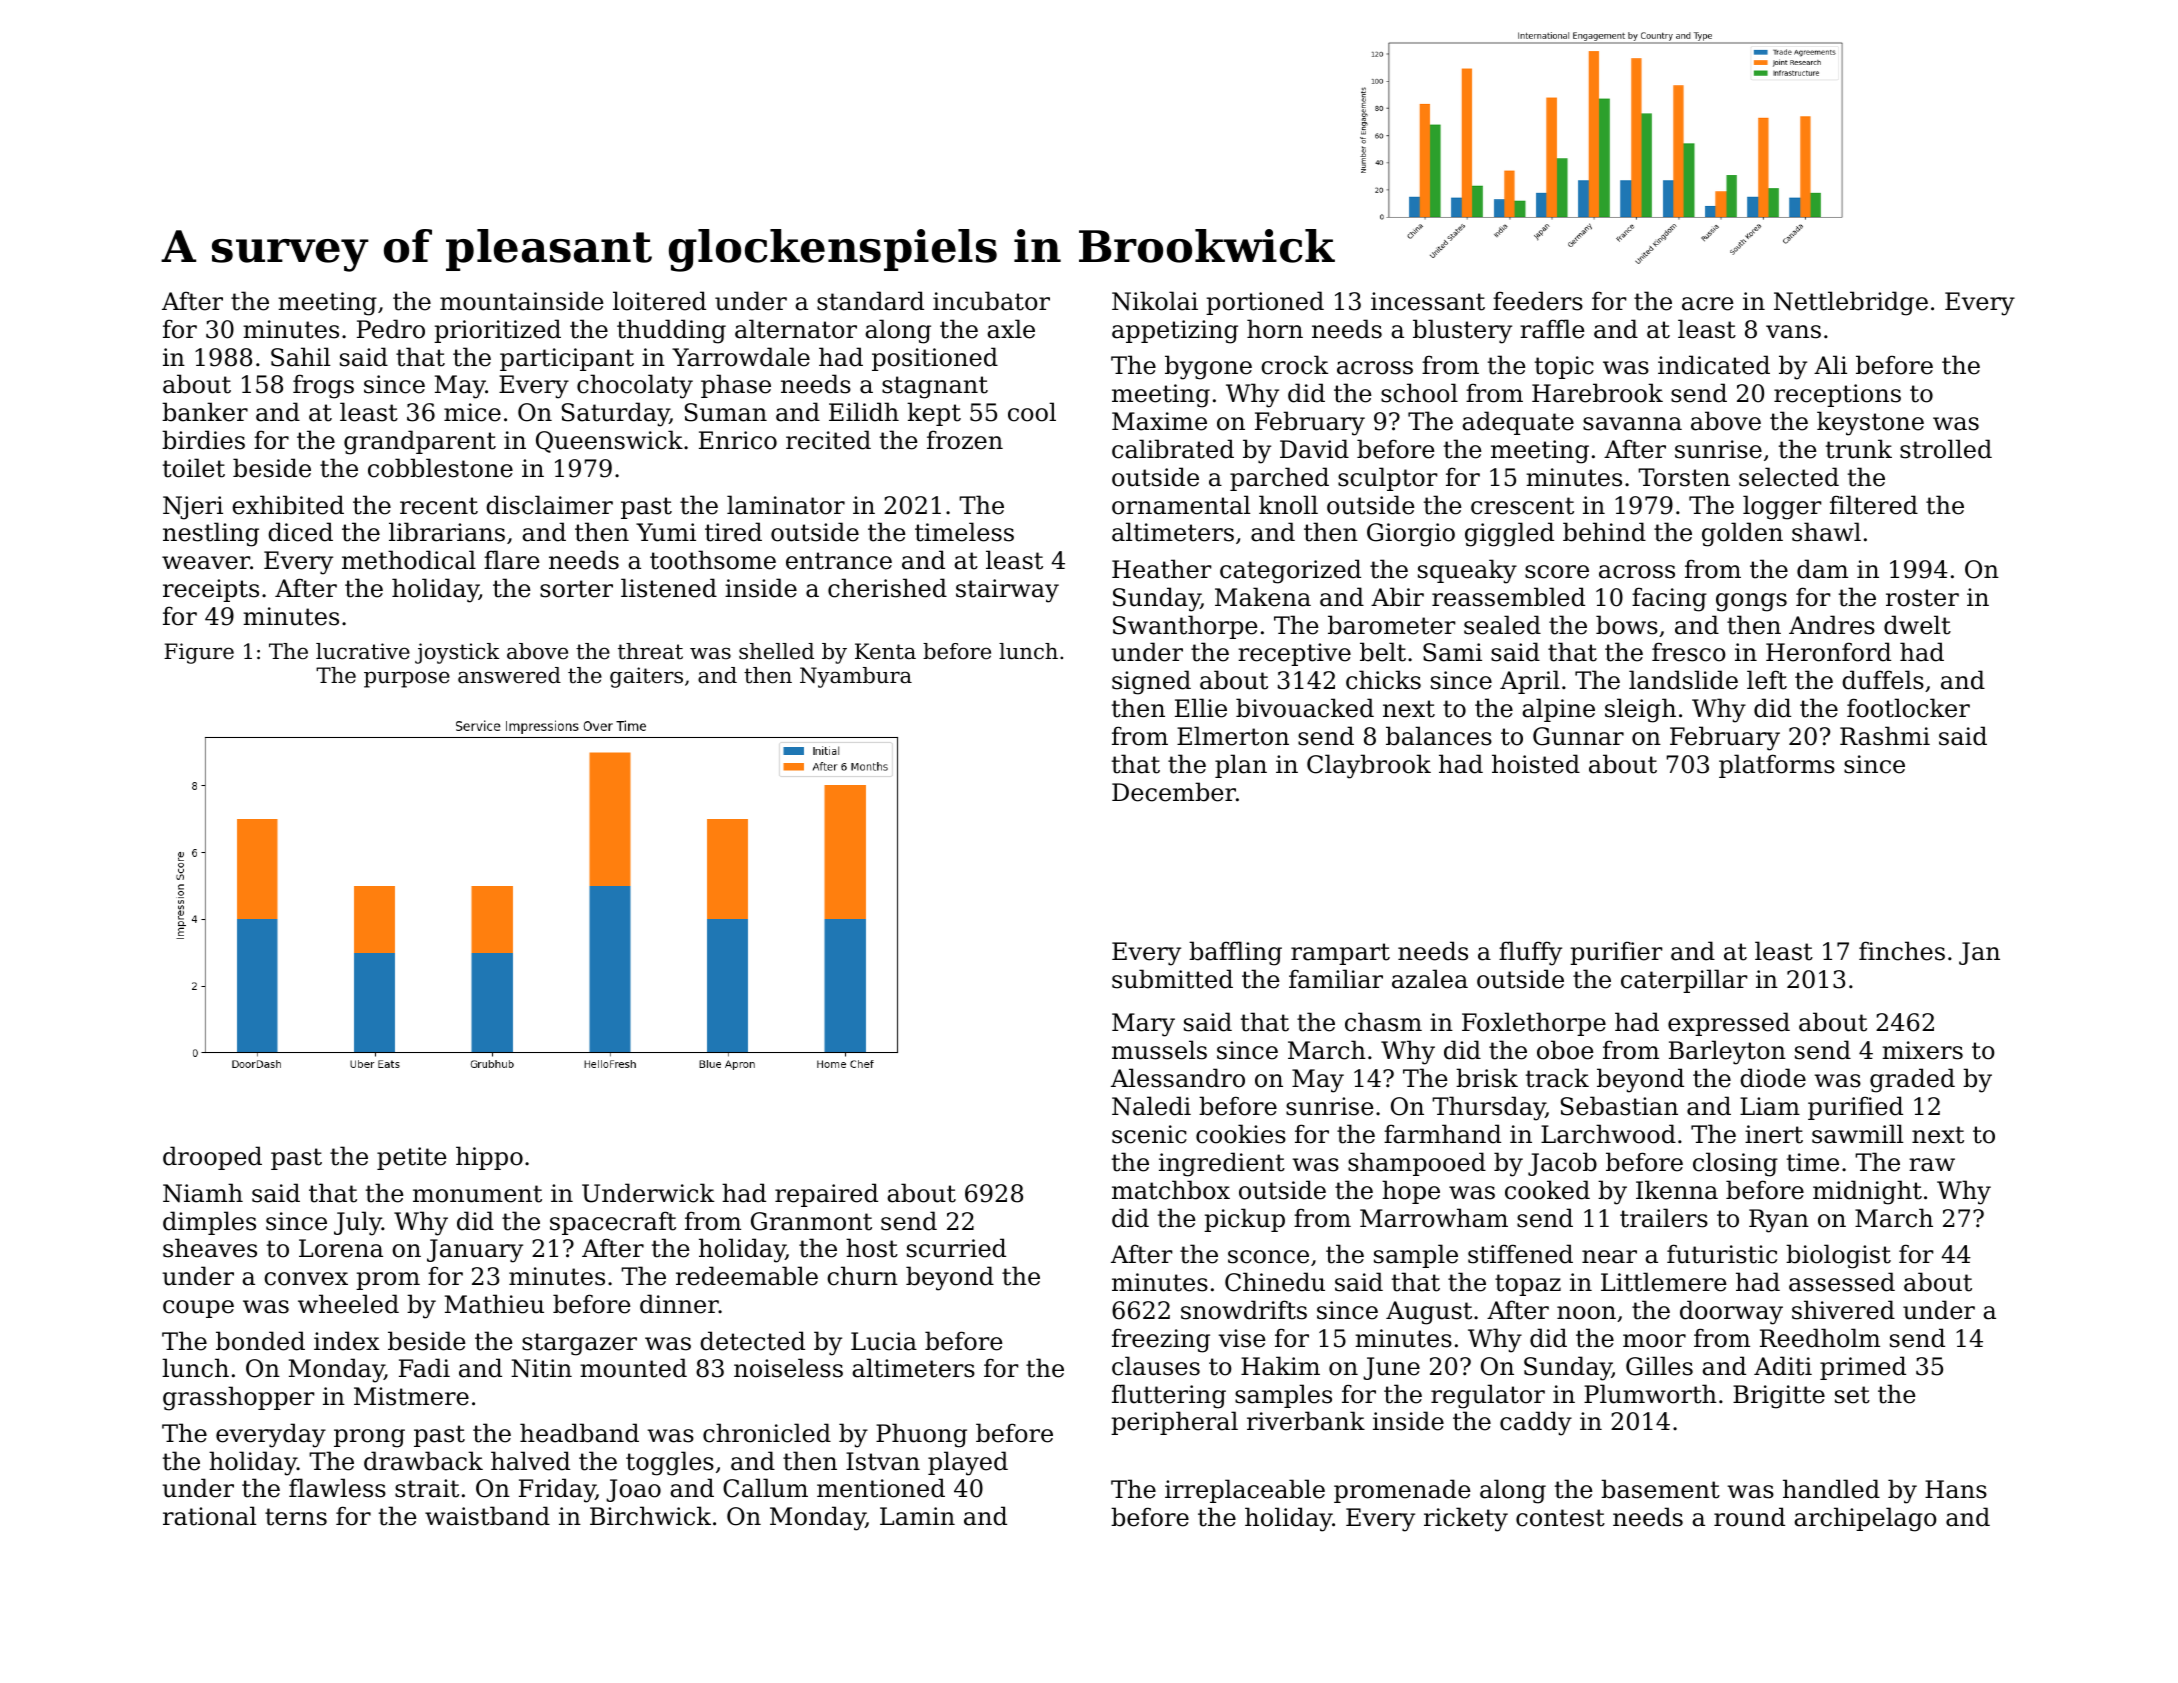 Image resolution: width=2178 pixels, height=1683 pixels. I want to click on Plumworth, so click(1650, 1394).
